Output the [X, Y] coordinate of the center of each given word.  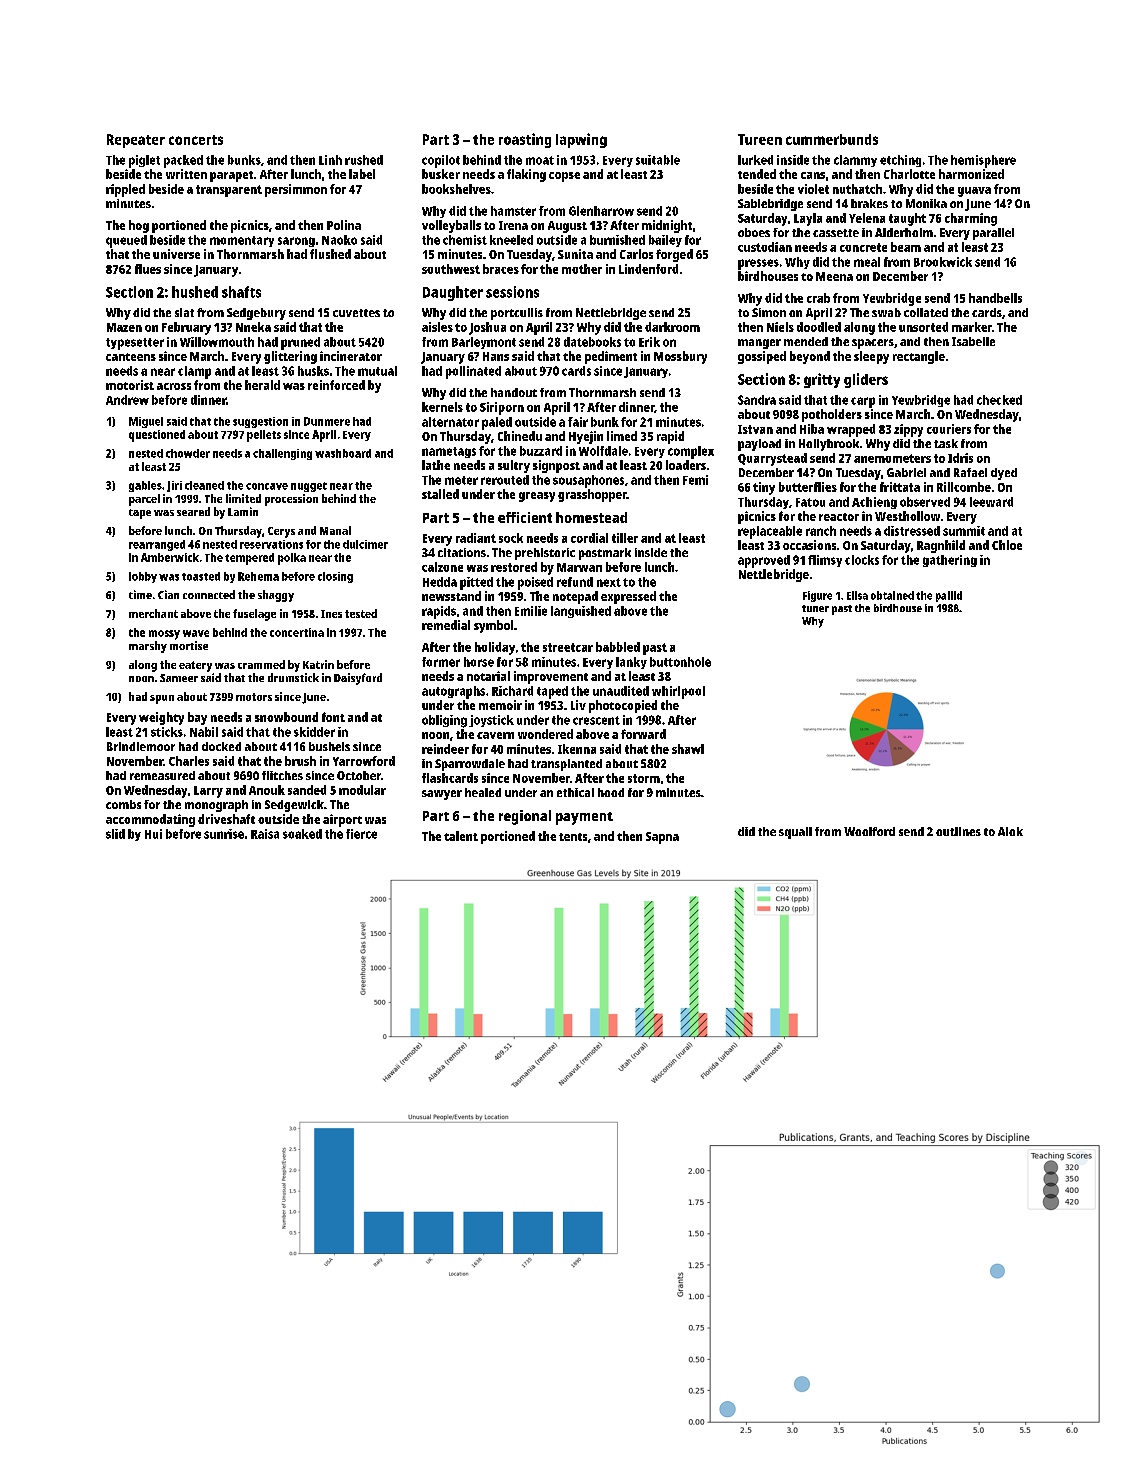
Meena [834, 276]
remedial [446, 625]
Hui [153, 834]
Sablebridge [770, 205]
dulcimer [365, 544]
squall [795, 833]
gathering [950, 561]
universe [176, 254]
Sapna [662, 838]
